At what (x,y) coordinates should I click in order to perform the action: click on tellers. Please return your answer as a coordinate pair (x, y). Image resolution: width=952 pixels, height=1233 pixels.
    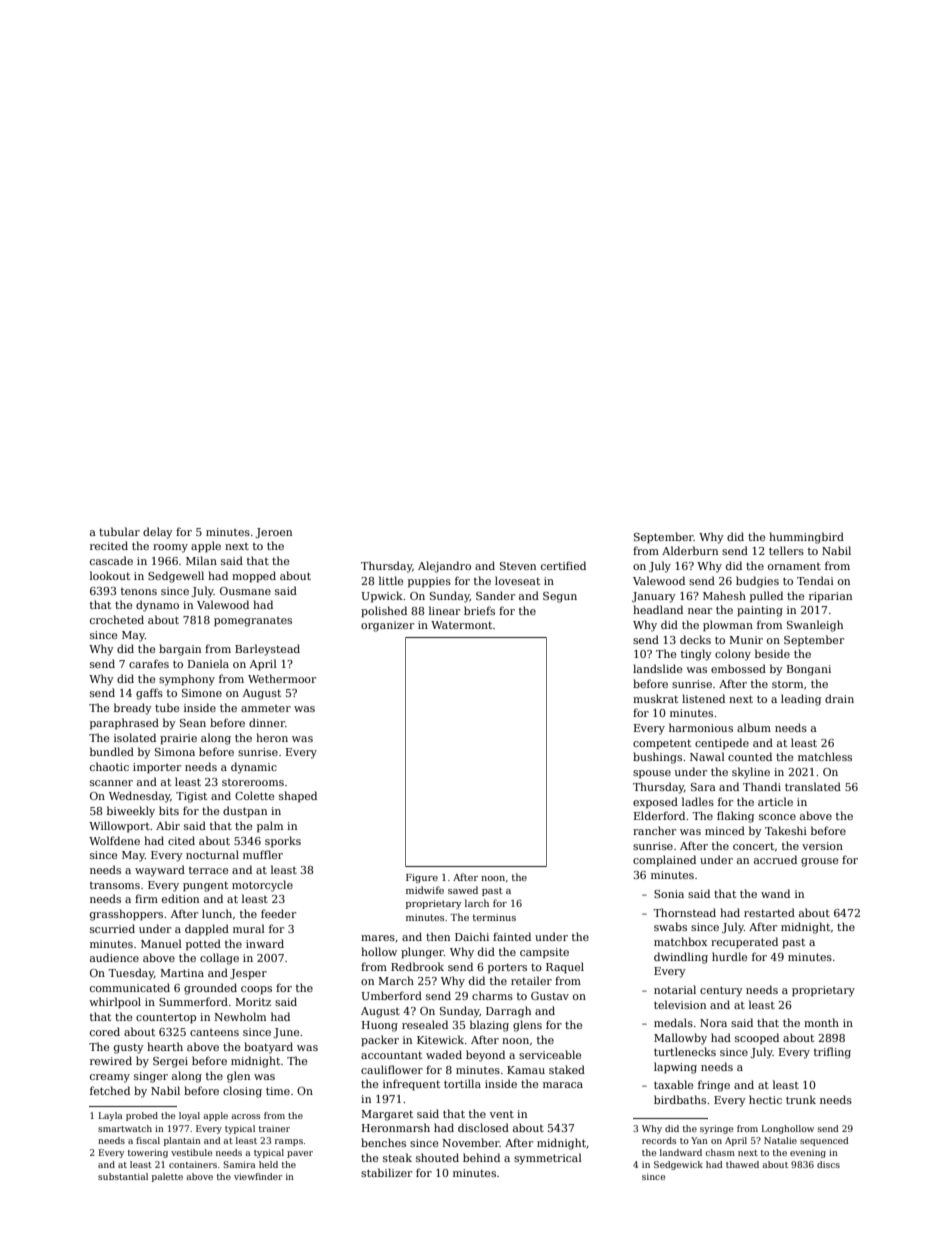
    Looking at the image, I should click on (786, 550).
